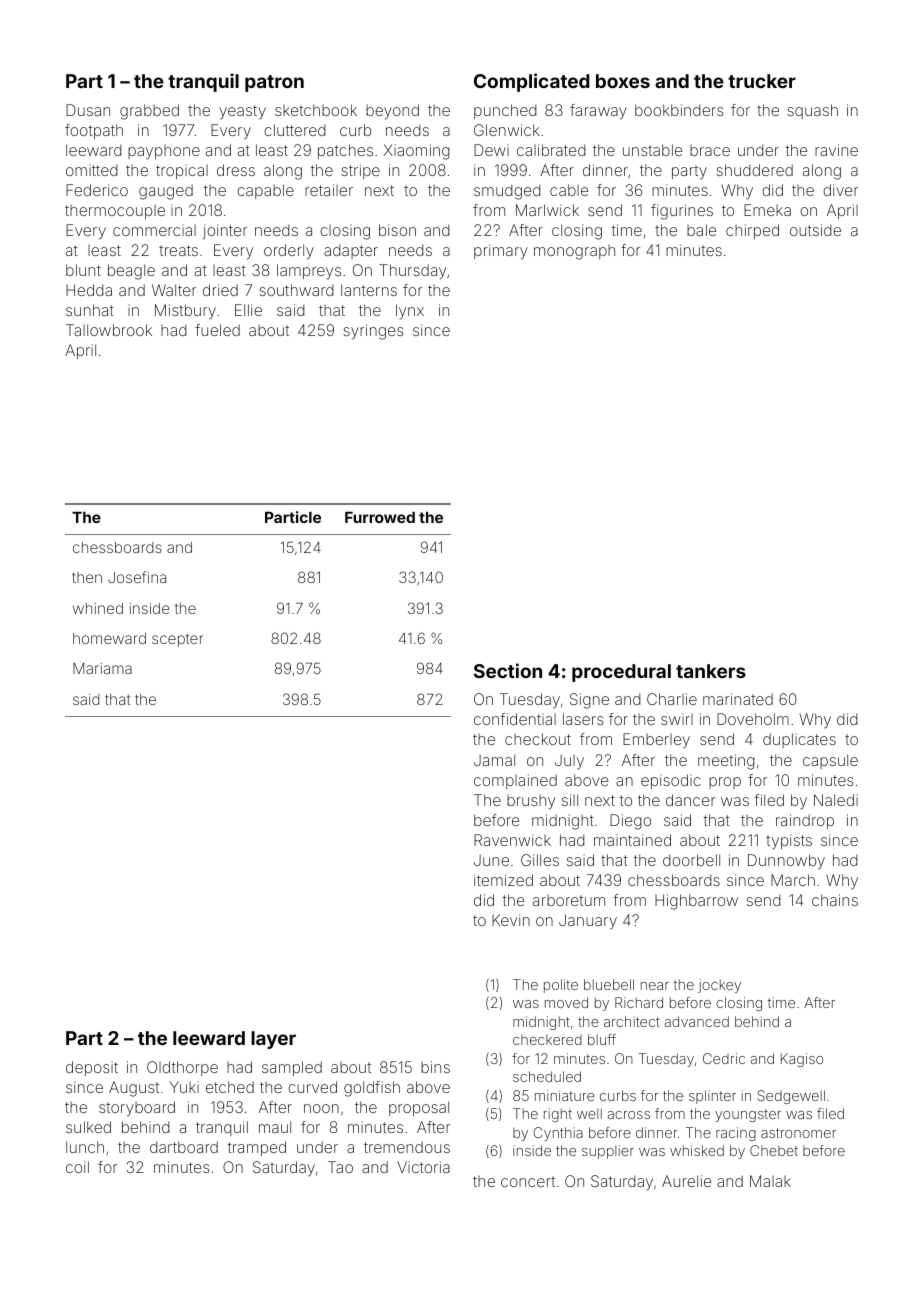 This document has width=924, height=1308. Describe the element at coordinates (815, 230) in the document. I see `outside` at that location.
